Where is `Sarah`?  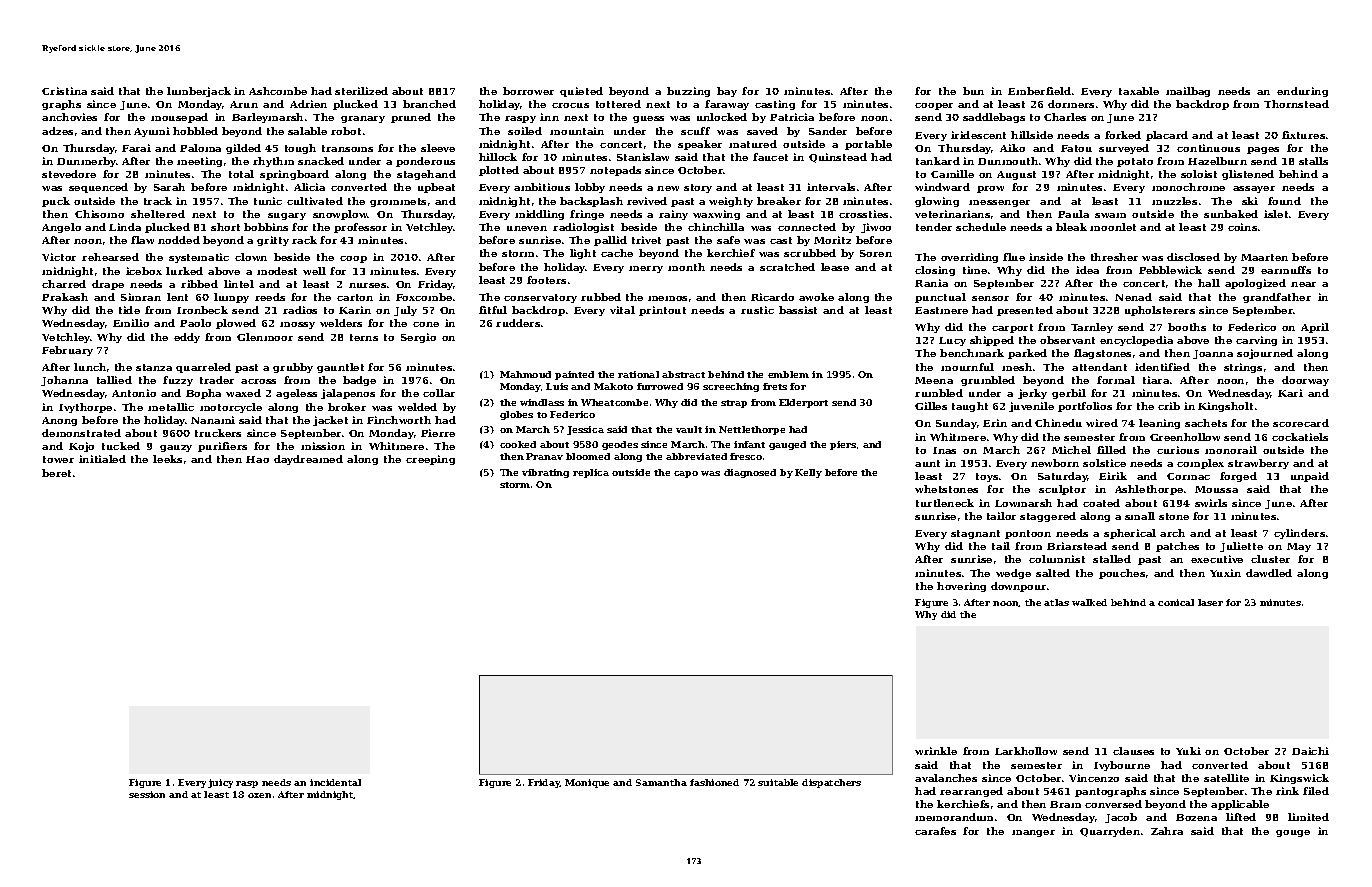
Sarah is located at coordinates (169, 187).
